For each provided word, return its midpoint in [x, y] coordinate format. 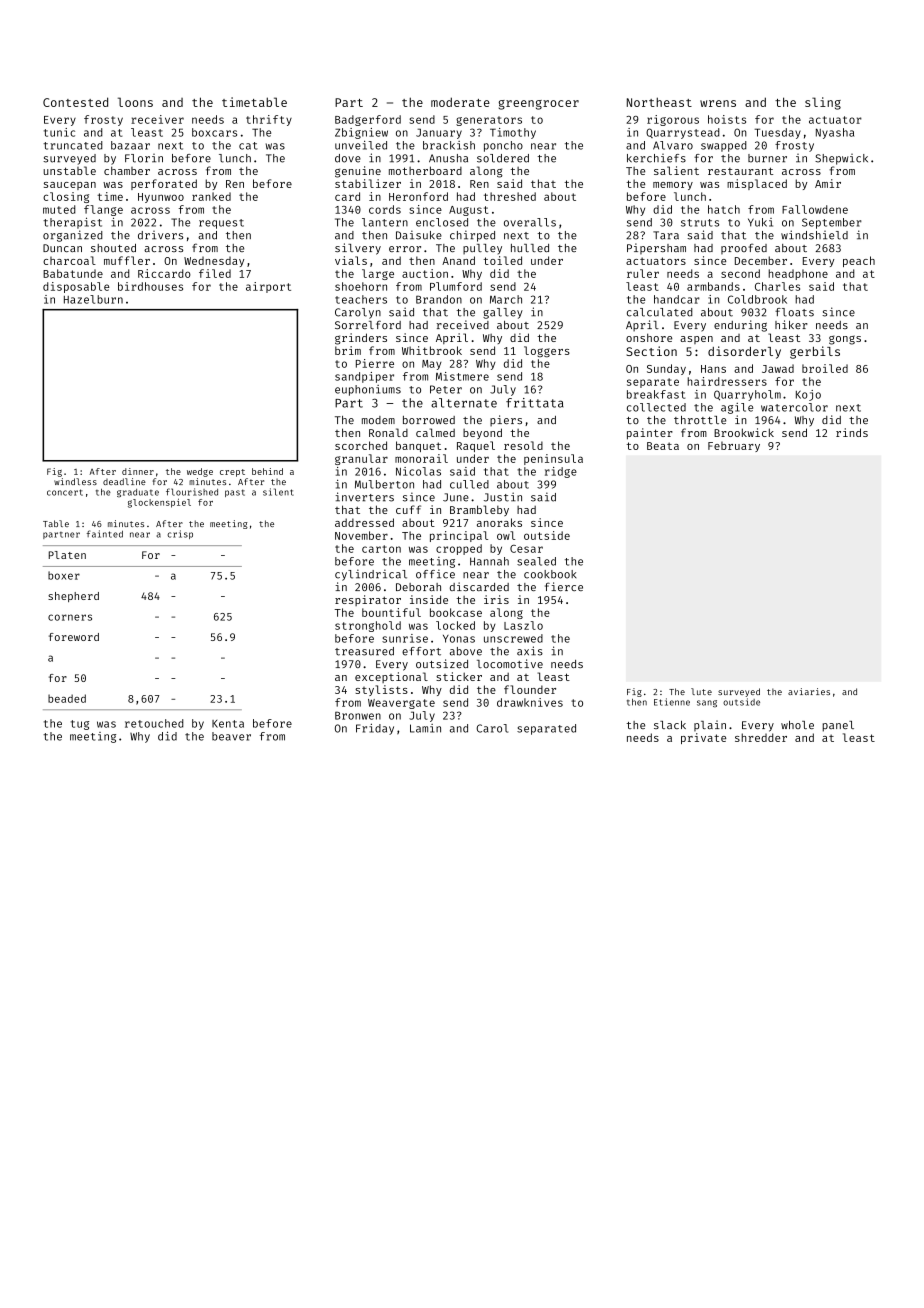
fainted [105, 534]
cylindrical [371, 575]
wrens [718, 103]
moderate [460, 102]
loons [135, 102]
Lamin [425, 728]
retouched [154, 723]
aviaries [809, 691]
